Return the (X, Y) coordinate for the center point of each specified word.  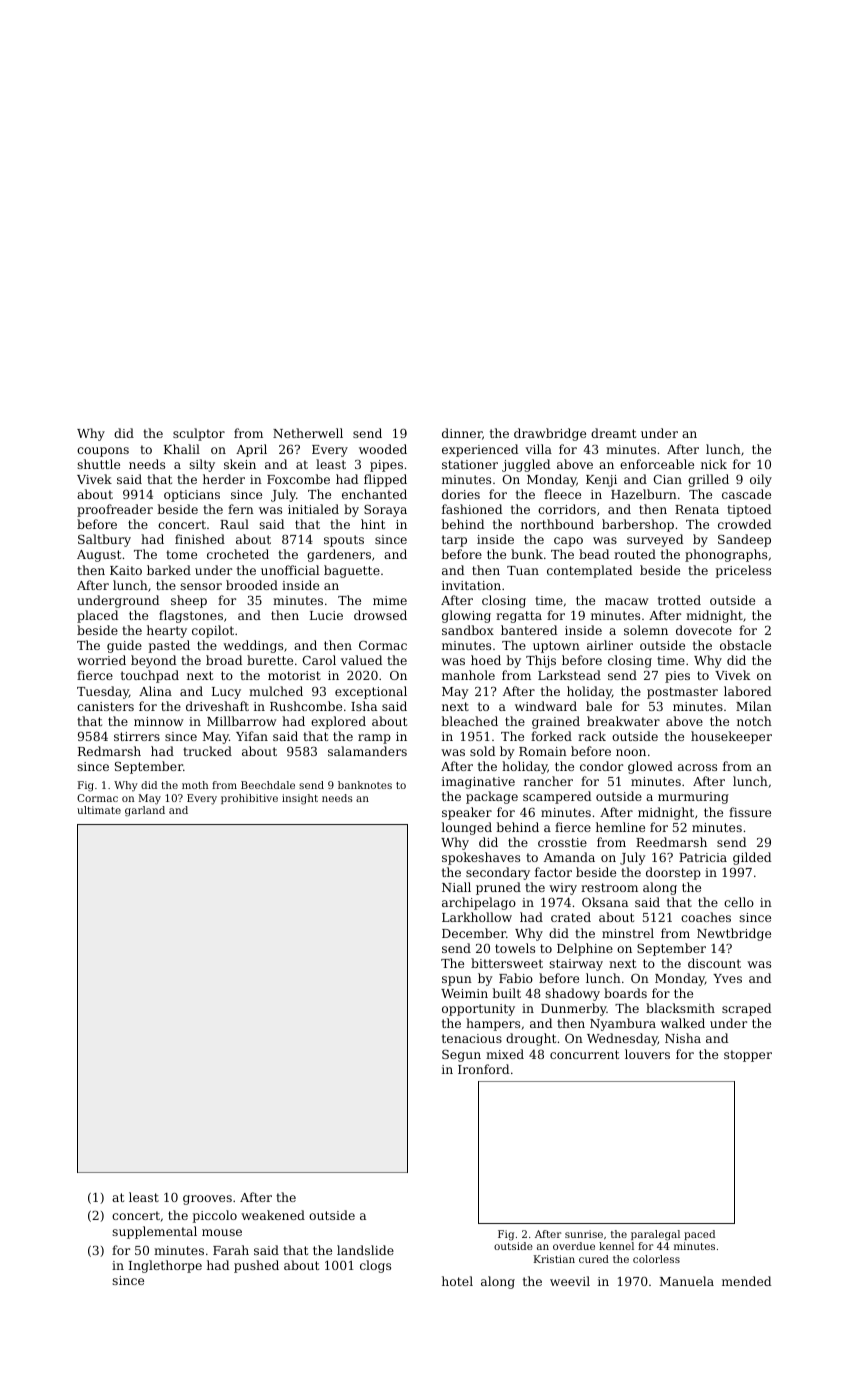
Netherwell (308, 433)
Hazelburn (644, 494)
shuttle (98, 464)
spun (457, 981)
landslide (365, 1250)
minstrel (628, 933)
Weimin (464, 993)
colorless (656, 1259)
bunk (527, 554)
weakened (273, 1215)
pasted (169, 646)
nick (714, 464)
